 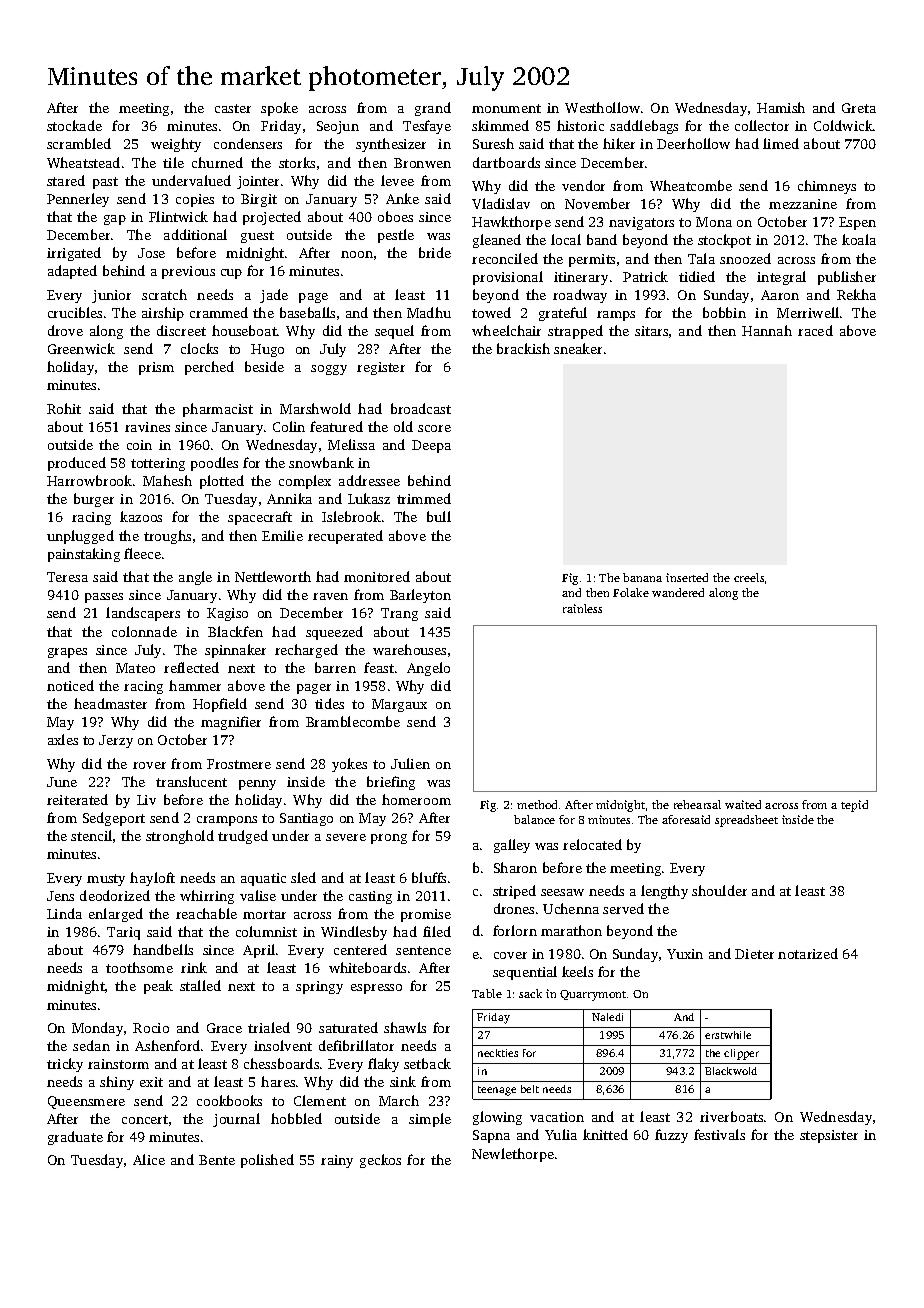 I want to click on Teresa, so click(x=67, y=577).
